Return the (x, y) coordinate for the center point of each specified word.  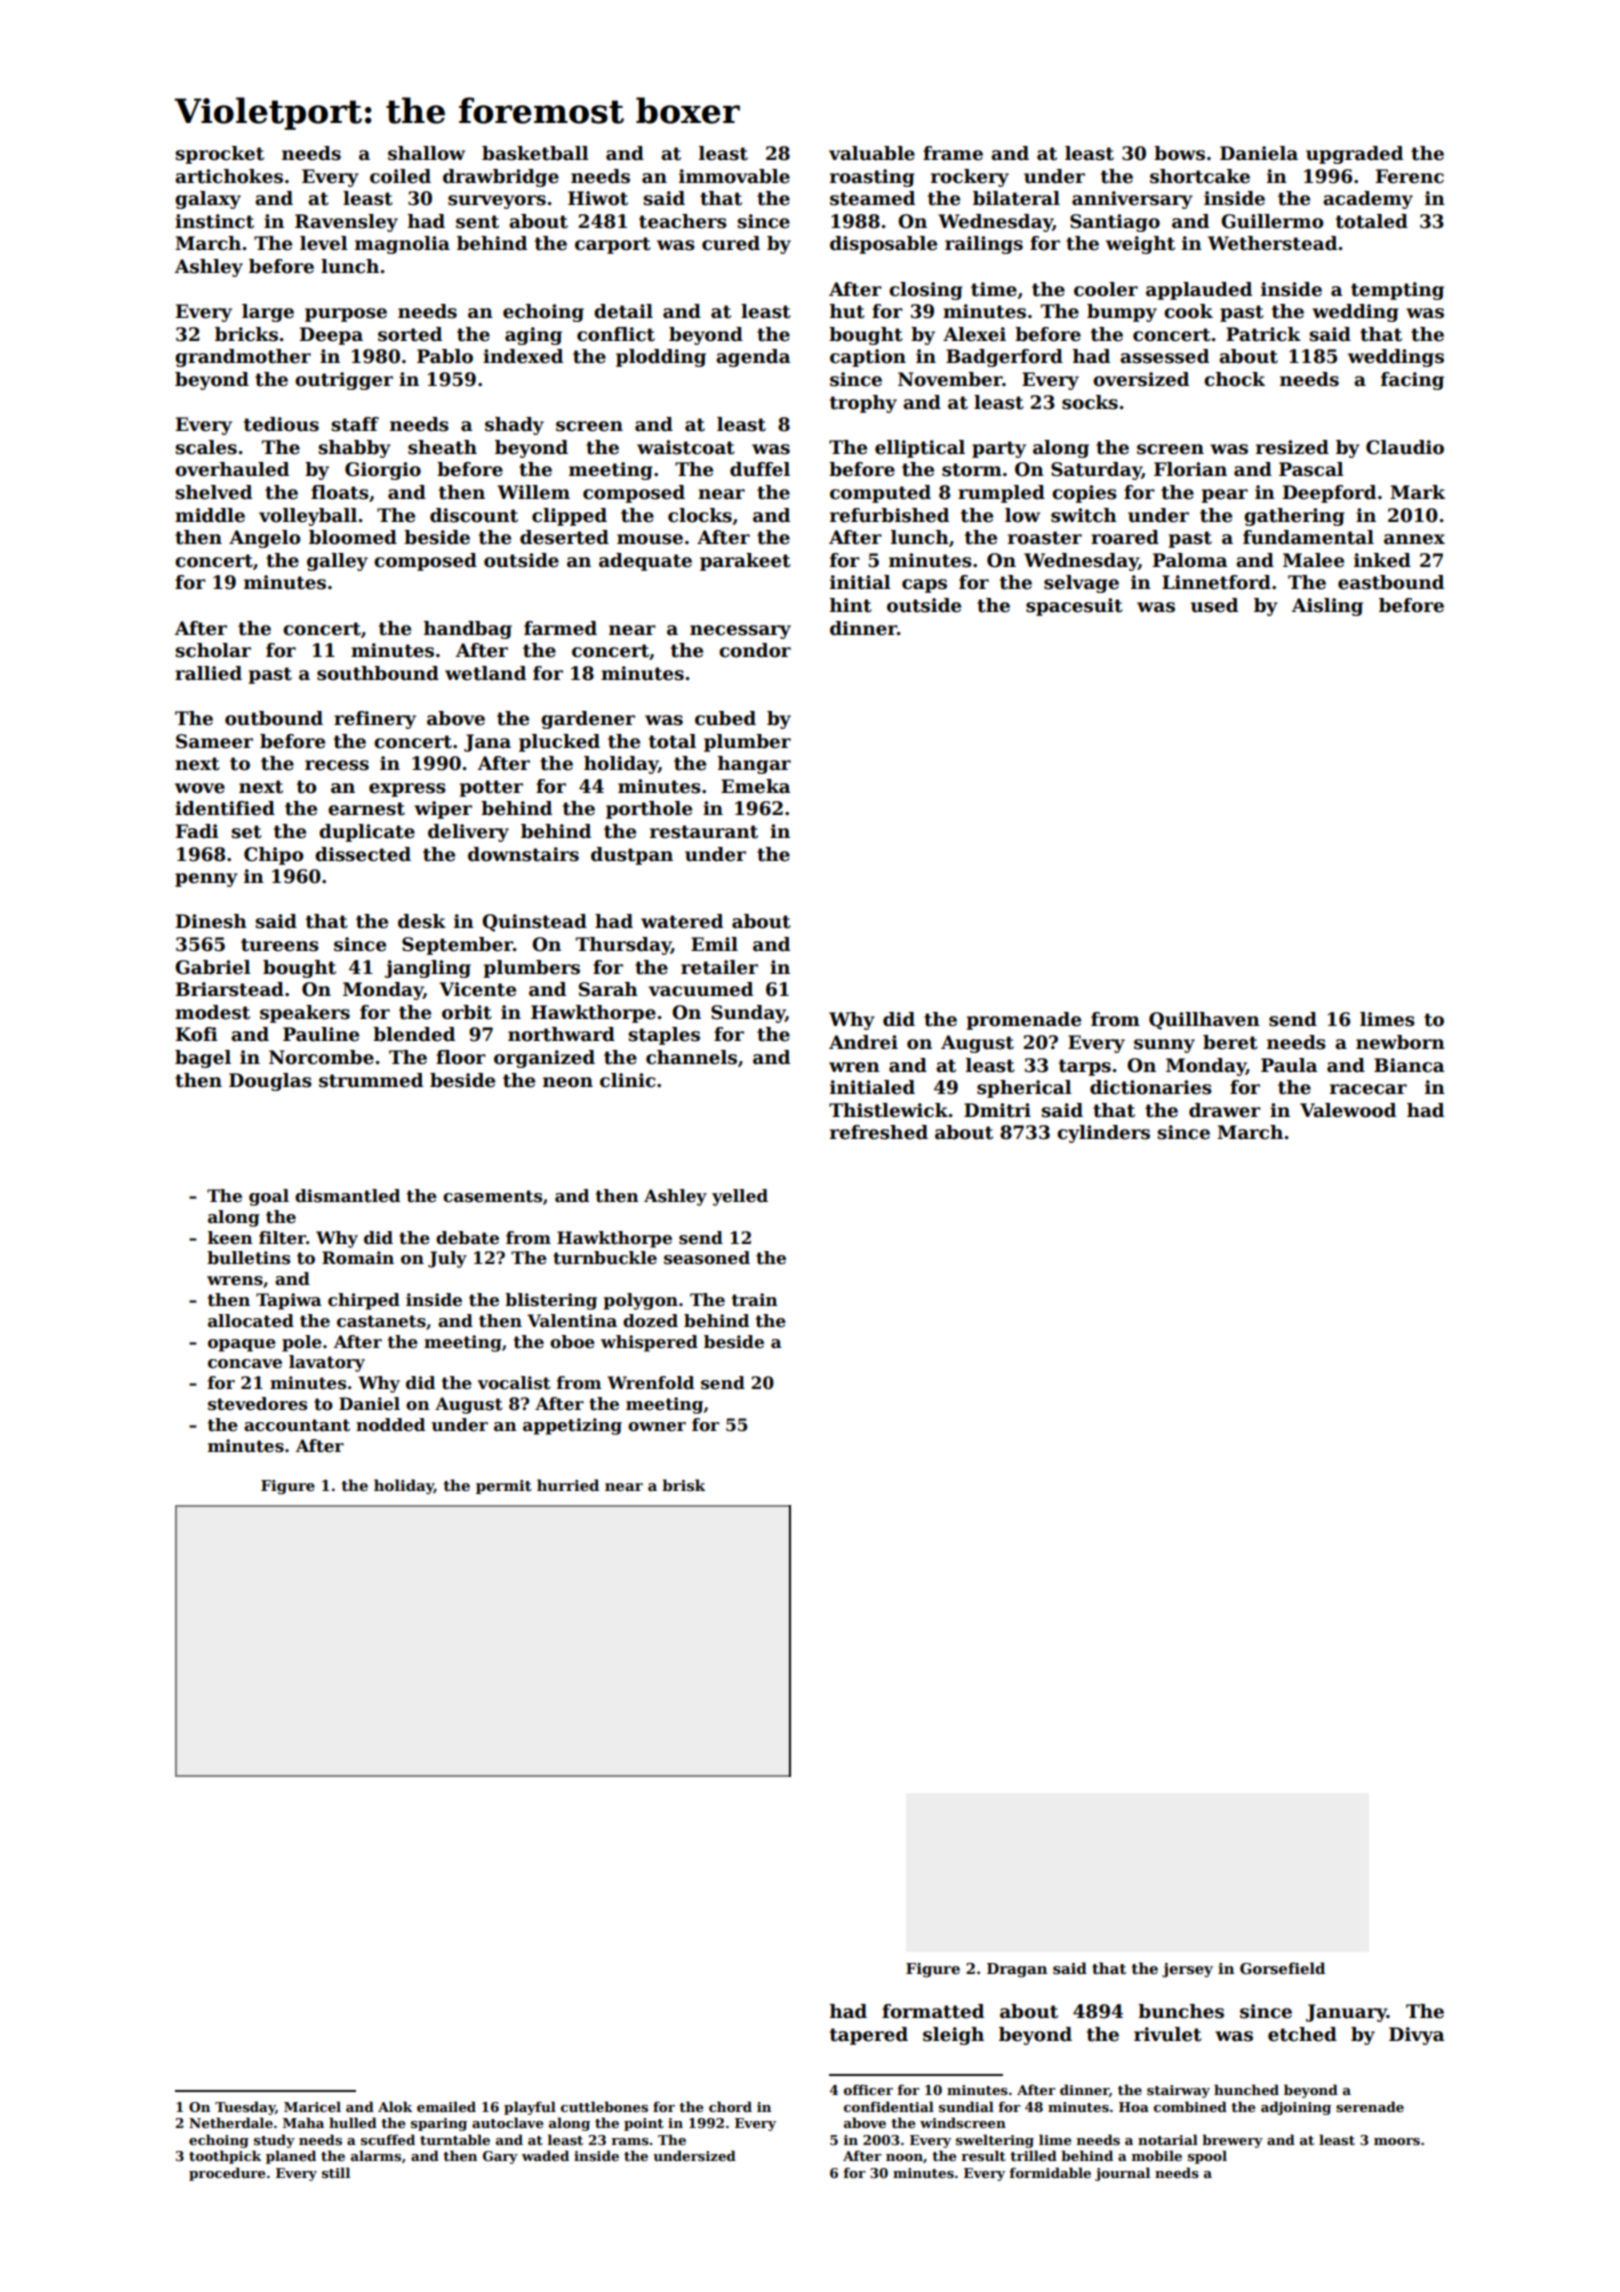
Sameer (214, 741)
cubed (725, 718)
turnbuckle (605, 1258)
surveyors (497, 202)
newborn (1400, 1042)
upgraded (1354, 155)
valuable (872, 153)
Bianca (1409, 1065)
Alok (395, 2106)
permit (504, 1487)
